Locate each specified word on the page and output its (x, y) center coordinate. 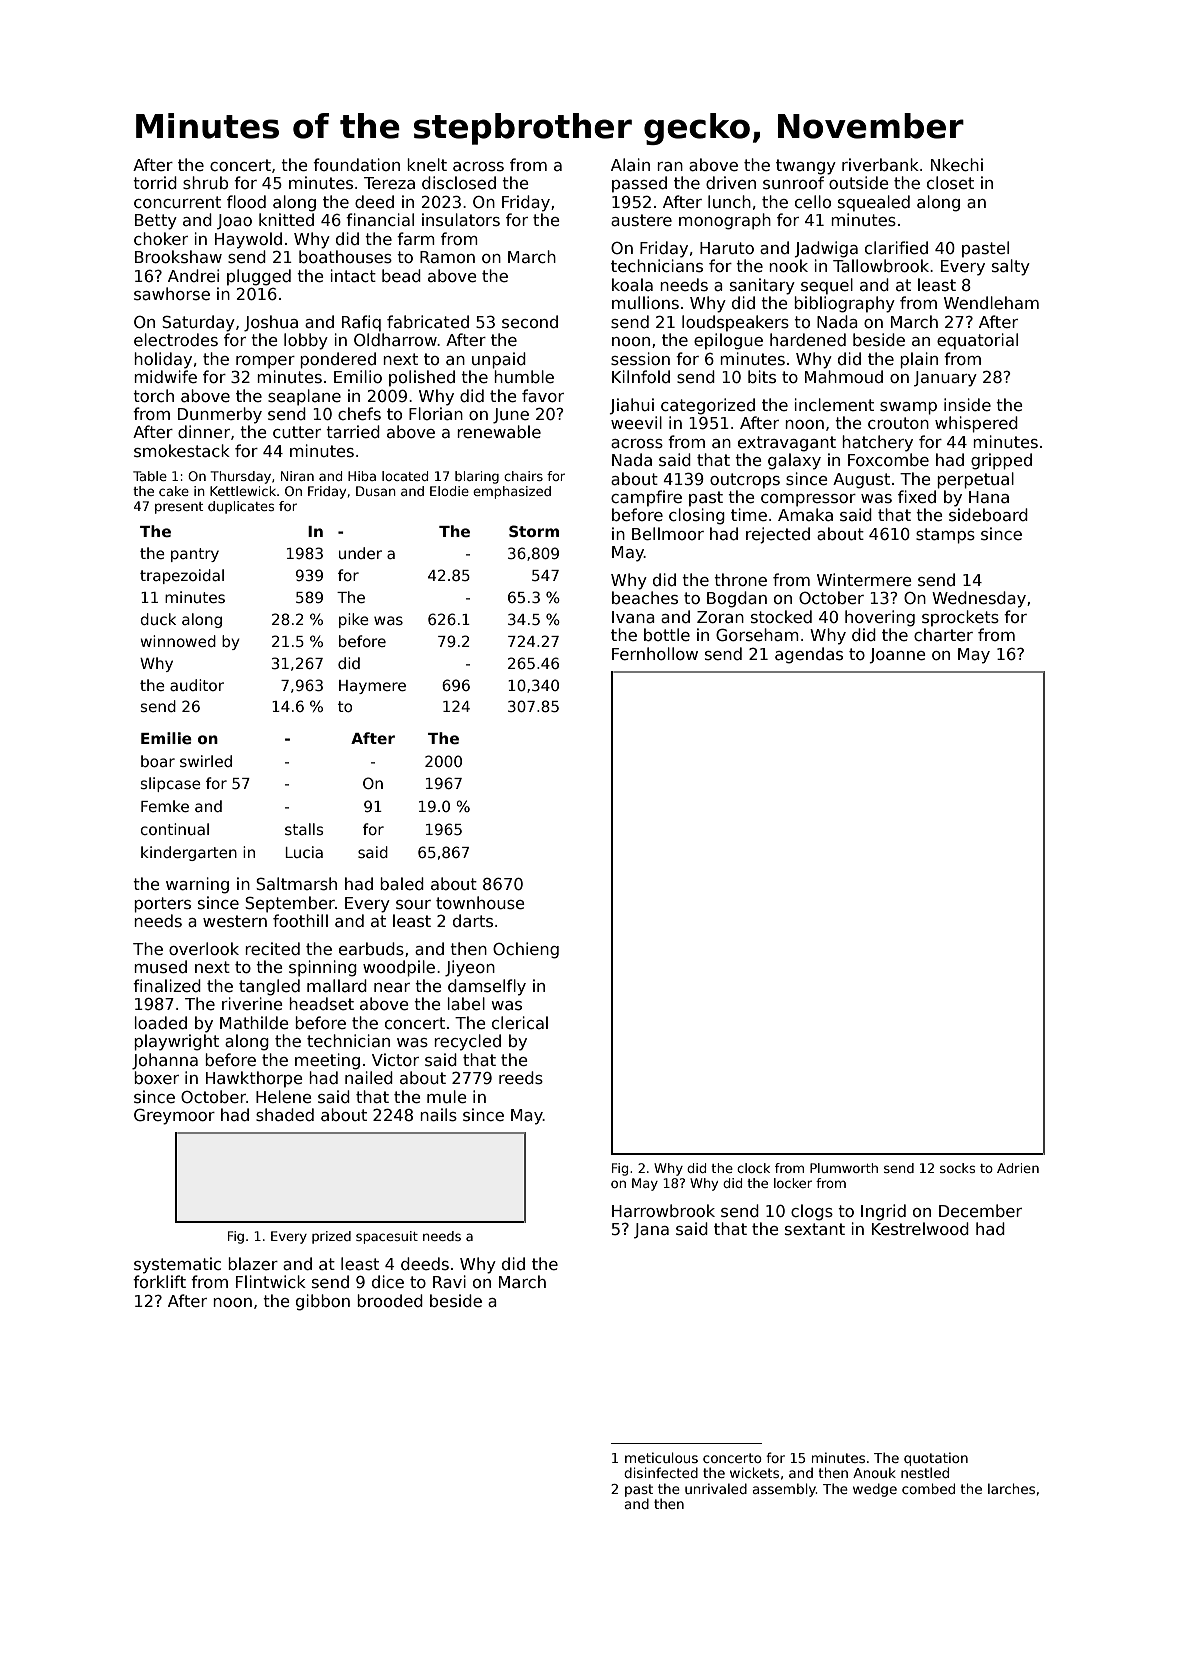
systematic (177, 1265)
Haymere (372, 687)
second (530, 322)
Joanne (897, 656)
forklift (159, 1281)
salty (1011, 267)
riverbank (880, 164)
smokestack (182, 451)
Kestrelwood (920, 1229)
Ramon (447, 257)
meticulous (661, 1457)
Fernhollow (655, 653)
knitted (286, 219)
